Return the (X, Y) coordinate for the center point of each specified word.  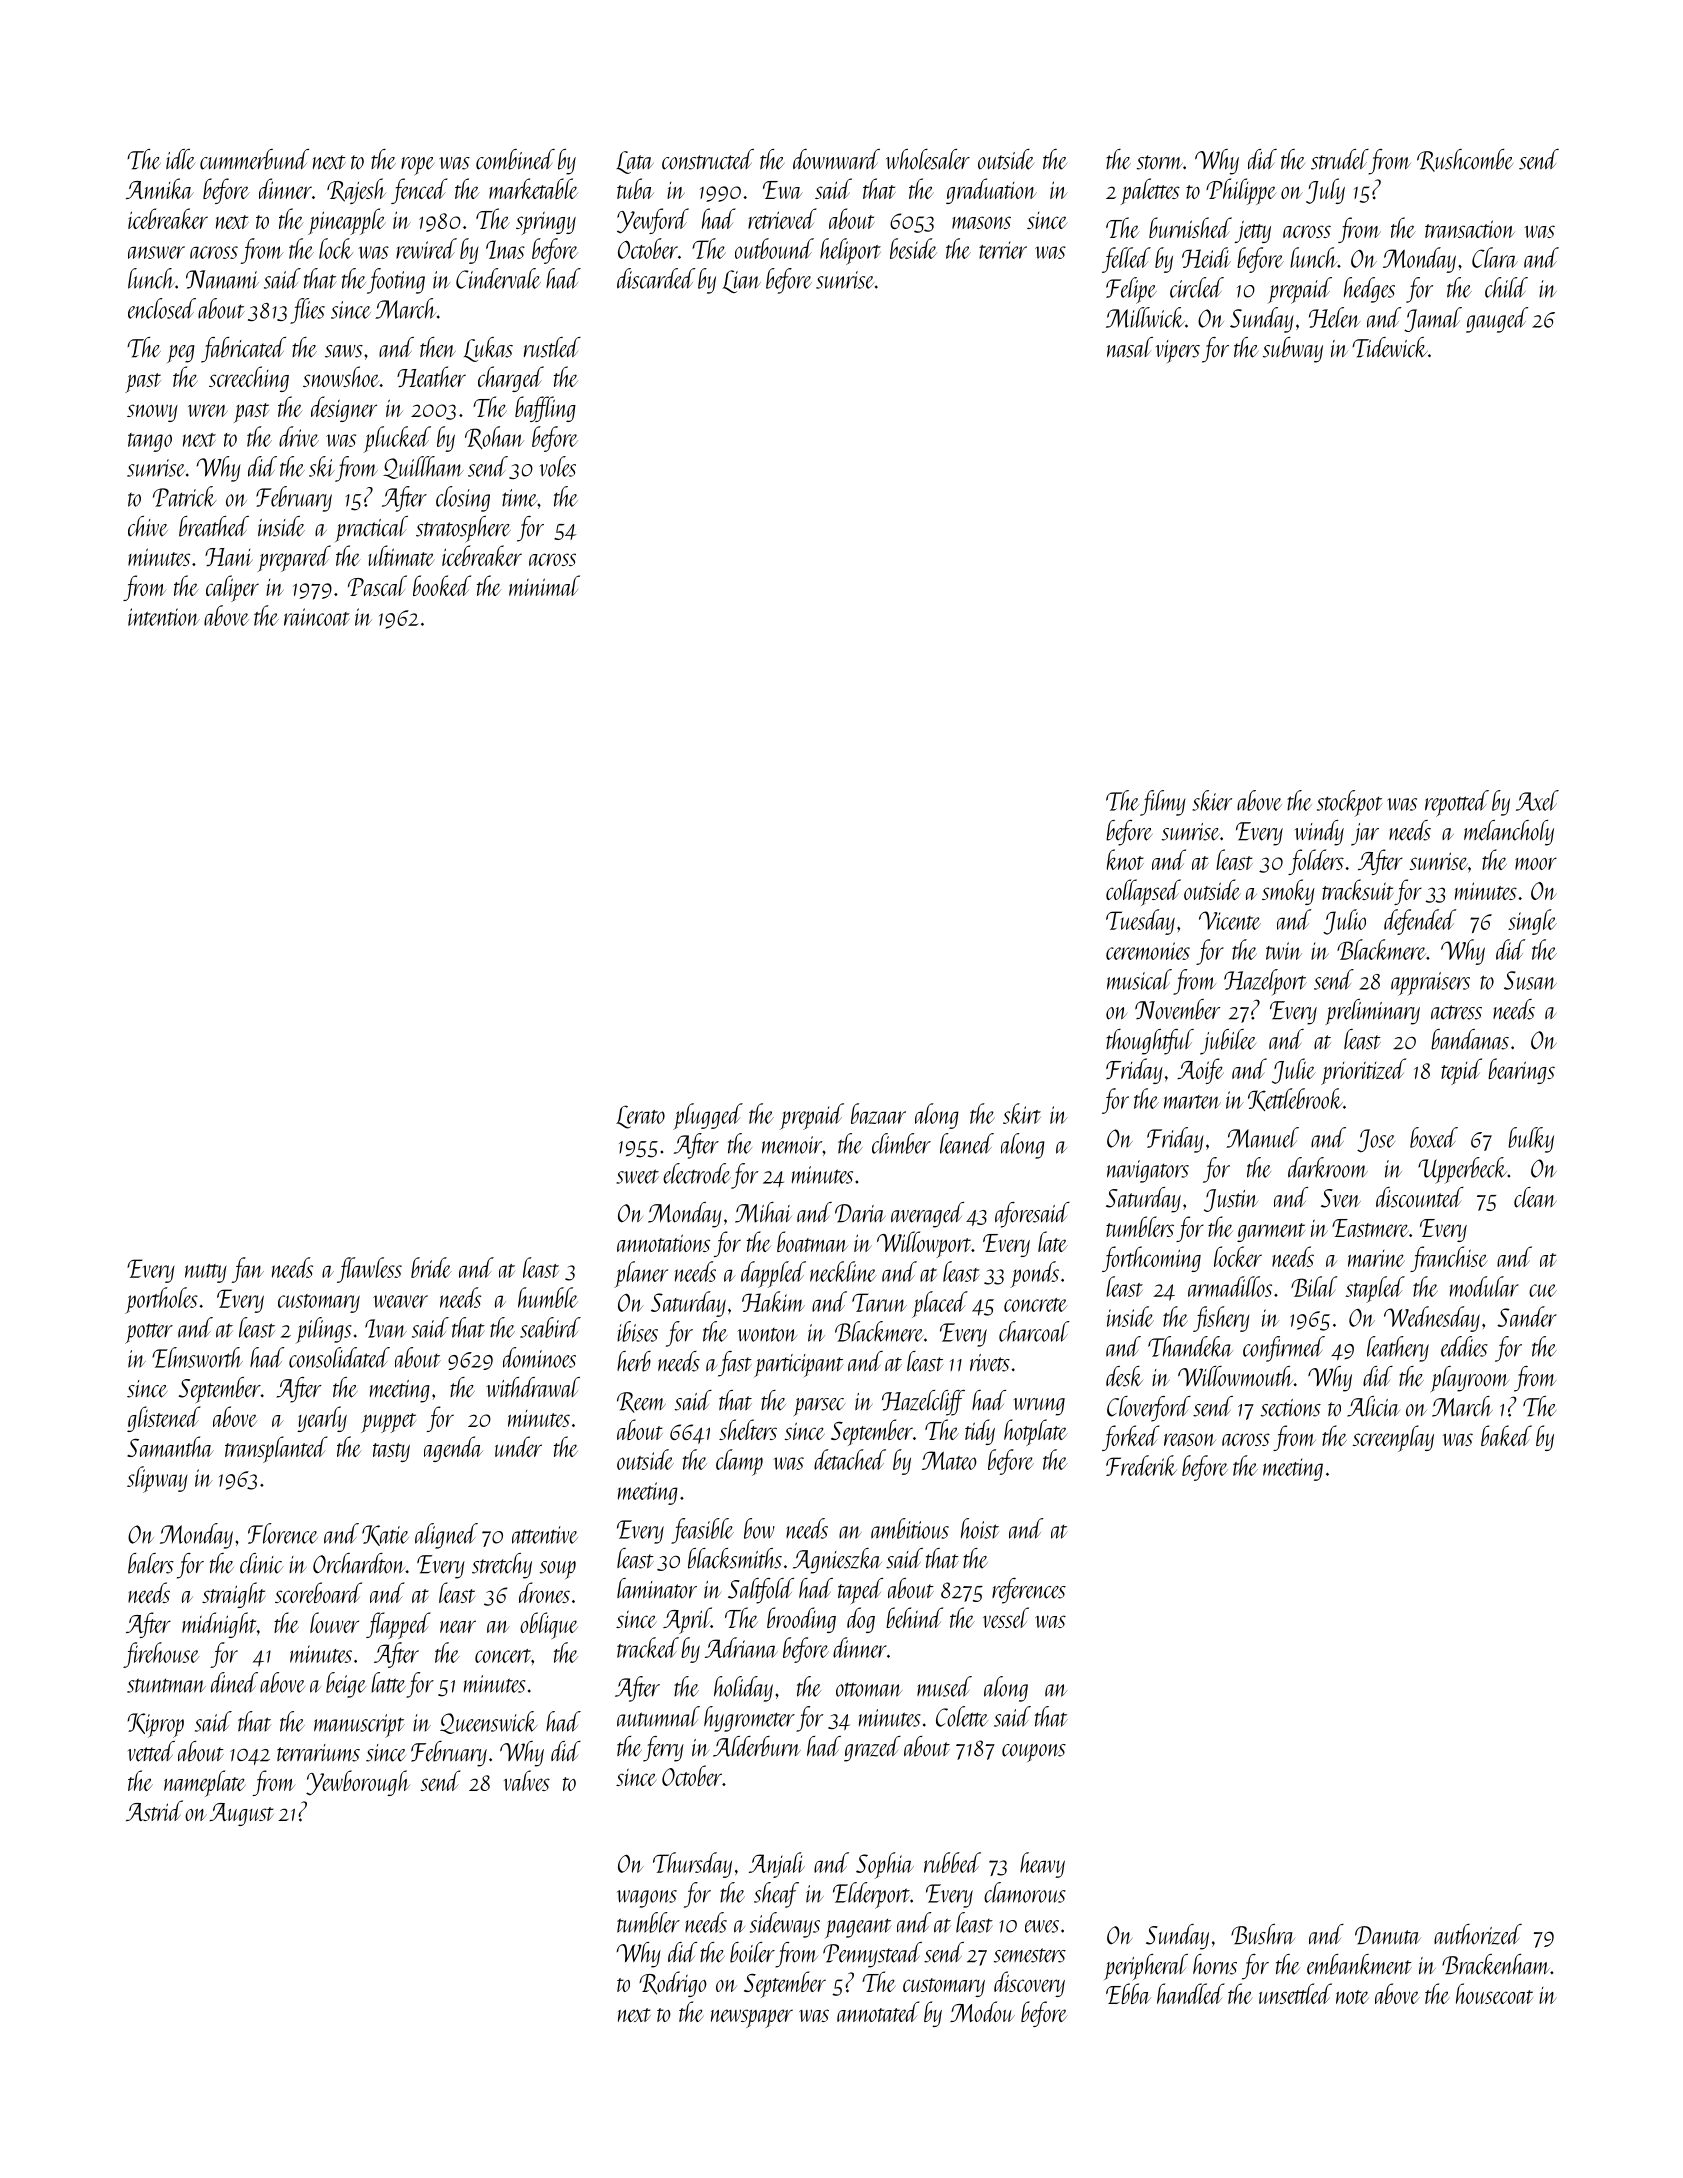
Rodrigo (673, 1984)
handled (1191, 1993)
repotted (1457, 803)
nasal (1130, 347)
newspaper (752, 2018)
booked (442, 585)
